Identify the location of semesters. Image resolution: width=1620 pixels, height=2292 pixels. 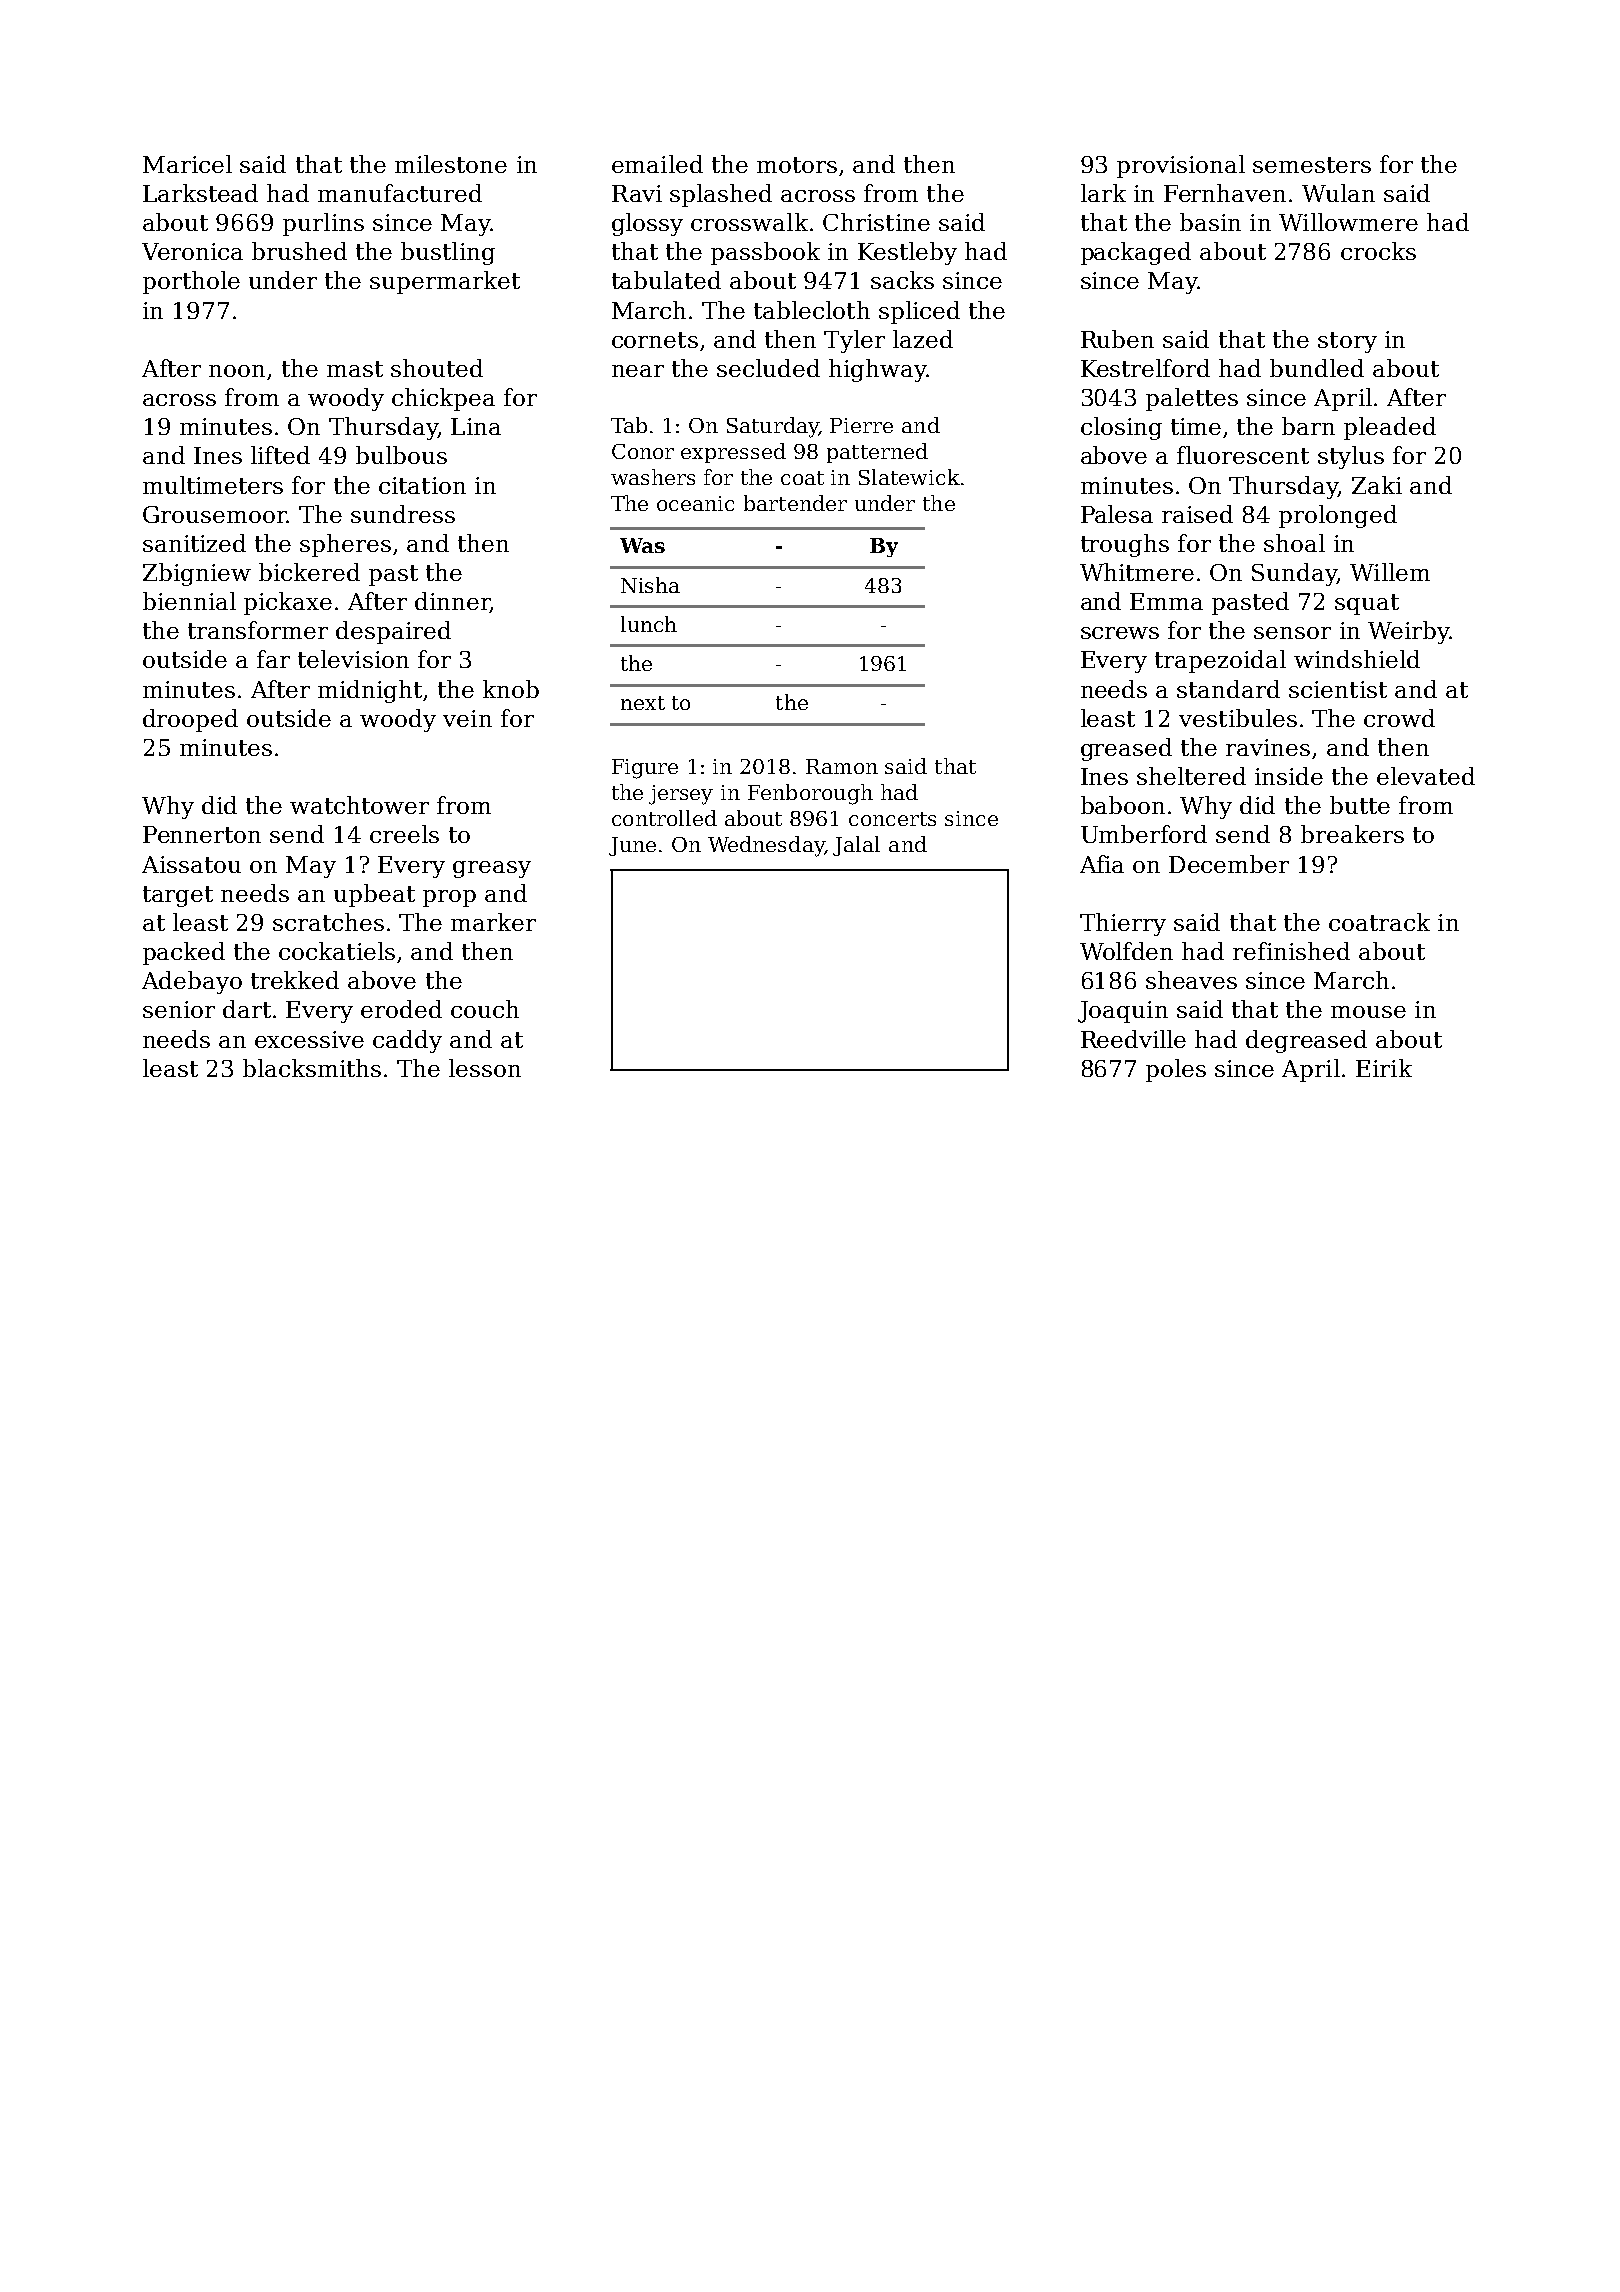
(1312, 165).
